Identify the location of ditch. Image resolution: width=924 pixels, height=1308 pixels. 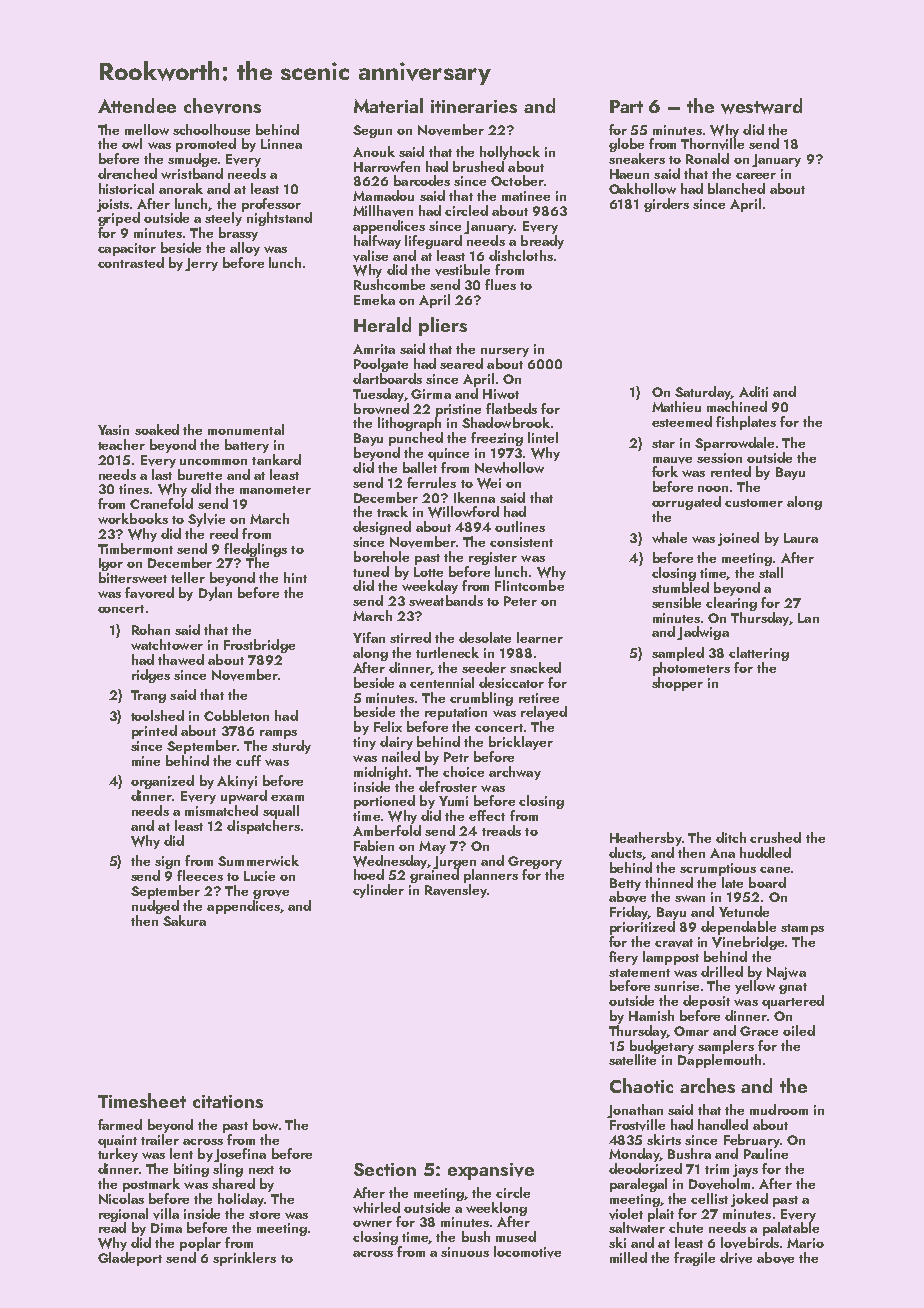
(731, 837).
